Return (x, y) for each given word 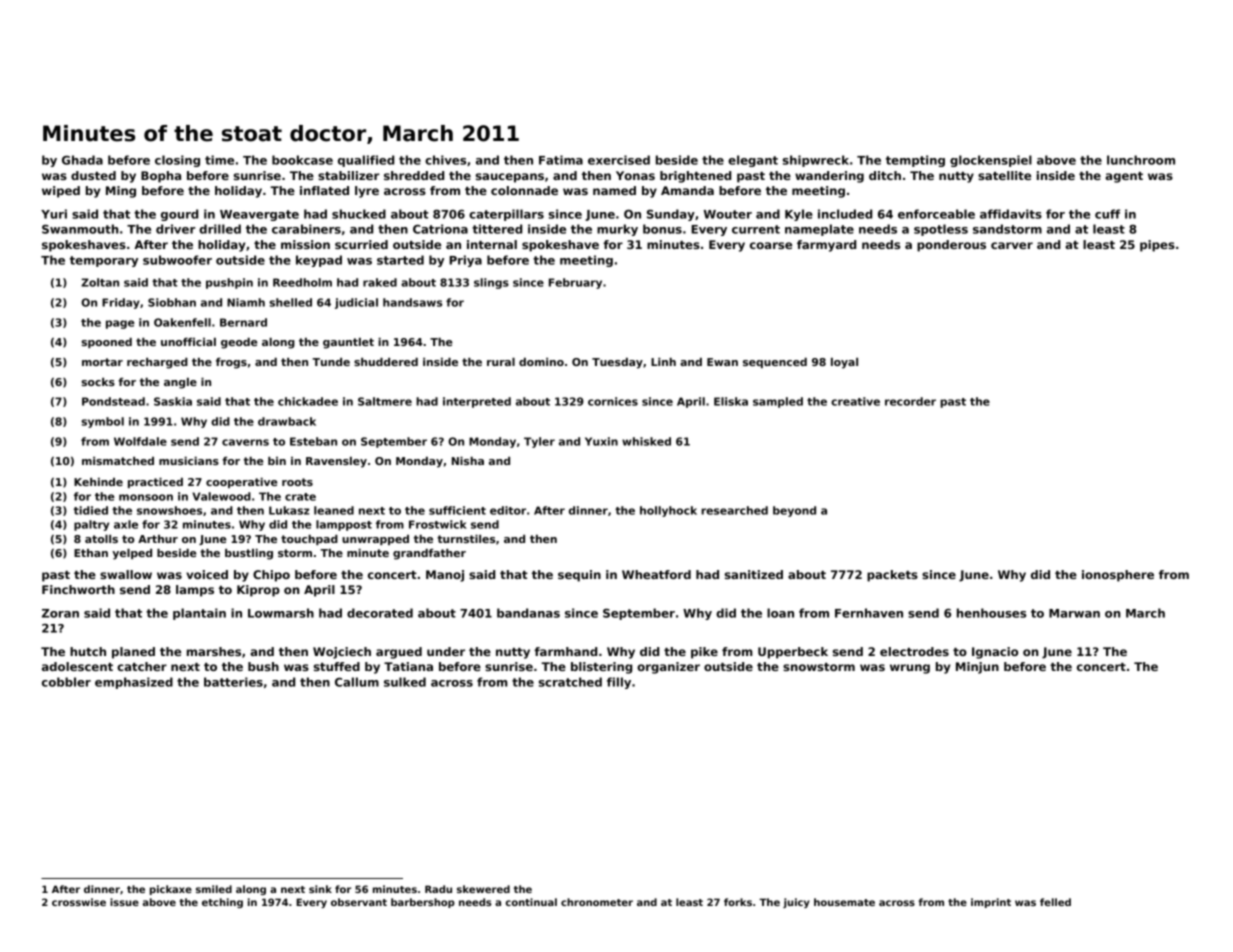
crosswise (79, 902)
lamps (195, 591)
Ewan (722, 362)
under (446, 651)
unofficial (188, 342)
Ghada (82, 160)
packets (892, 576)
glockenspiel (991, 161)
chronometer (597, 902)
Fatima (561, 160)
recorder (910, 401)
